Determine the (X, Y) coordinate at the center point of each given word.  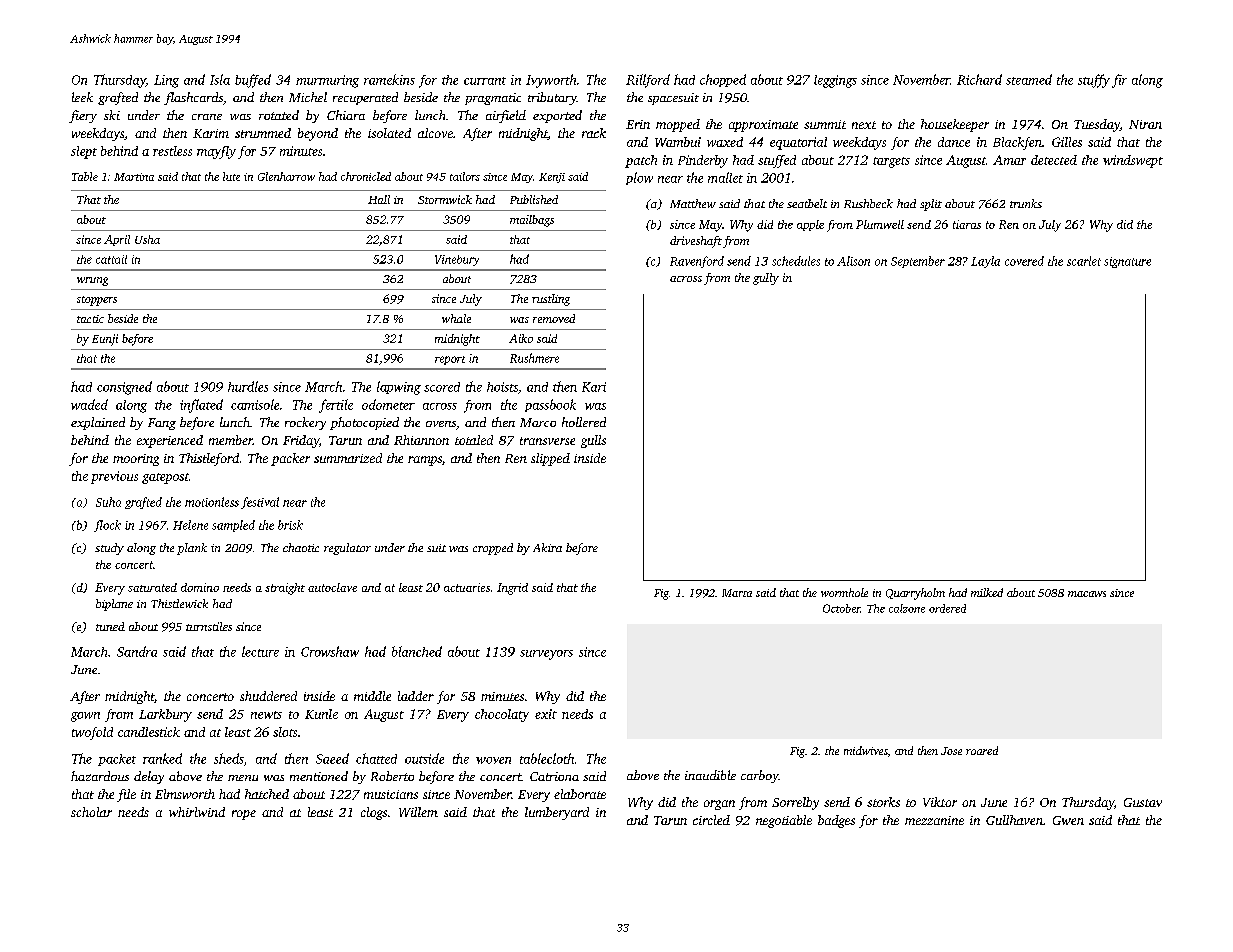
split (931, 205)
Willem (418, 812)
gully (766, 279)
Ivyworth (551, 81)
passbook (550, 405)
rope (244, 815)
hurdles (248, 386)
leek (82, 97)
